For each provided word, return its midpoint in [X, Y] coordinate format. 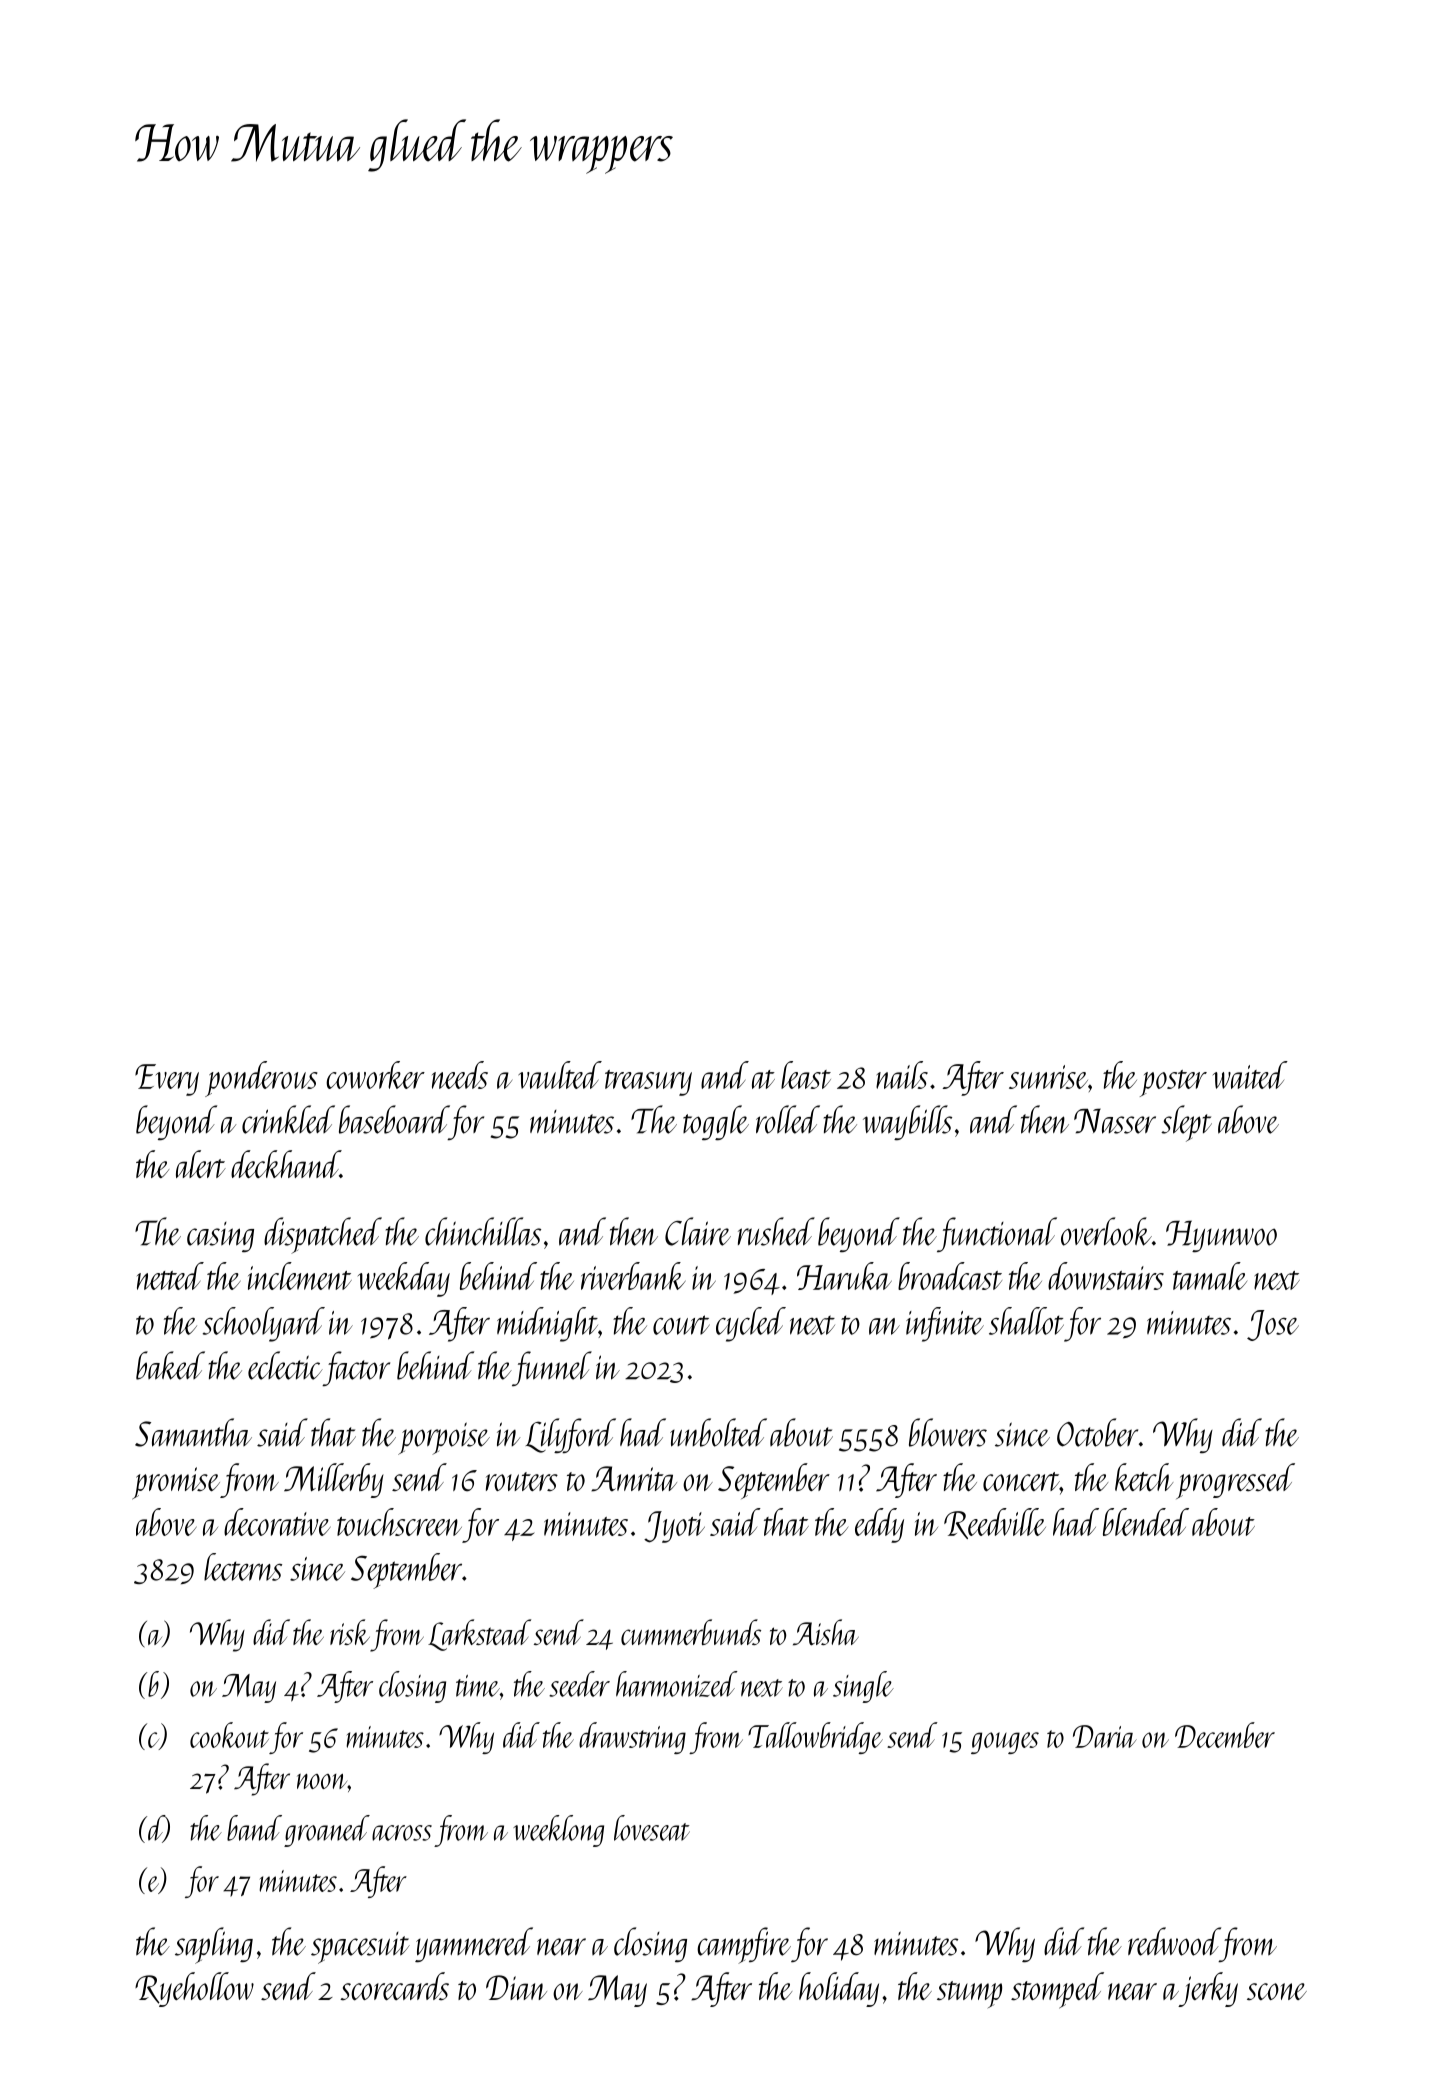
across [402, 1833]
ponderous [261, 1079]
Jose [1273, 1325]
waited [1250, 1075]
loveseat [652, 1828]
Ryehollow [194, 1989]
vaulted [560, 1075]
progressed [1235, 1481]
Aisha [826, 1632]
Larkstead [479, 1635]
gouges [1005, 1743]
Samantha [193, 1432]
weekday [404, 1279]
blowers [948, 1432]
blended [1146, 1522]
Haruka [844, 1276]
